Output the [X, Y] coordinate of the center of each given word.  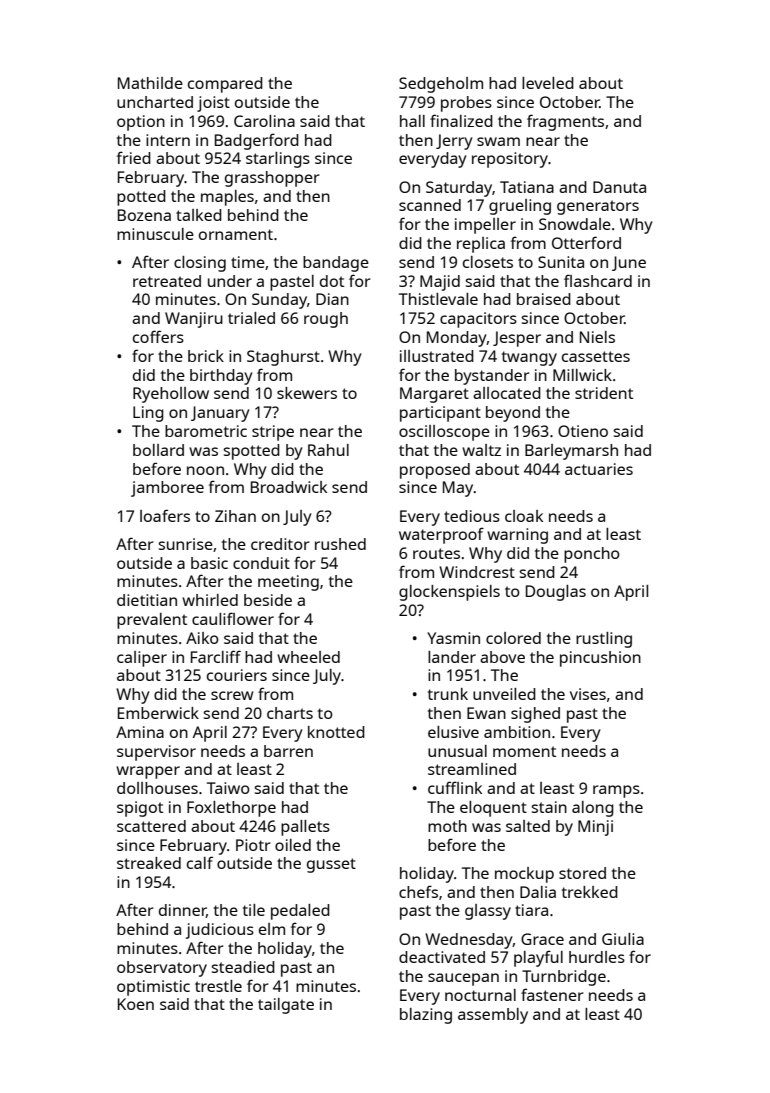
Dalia [538, 892]
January [220, 414]
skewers [307, 393]
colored [513, 638]
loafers [165, 515]
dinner [183, 911]
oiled [293, 845]
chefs [418, 891]
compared [225, 85]
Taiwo [228, 788]
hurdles [597, 957]
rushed [340, 544]
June [629, 263]
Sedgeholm [441, 85]
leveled [548, 83]
